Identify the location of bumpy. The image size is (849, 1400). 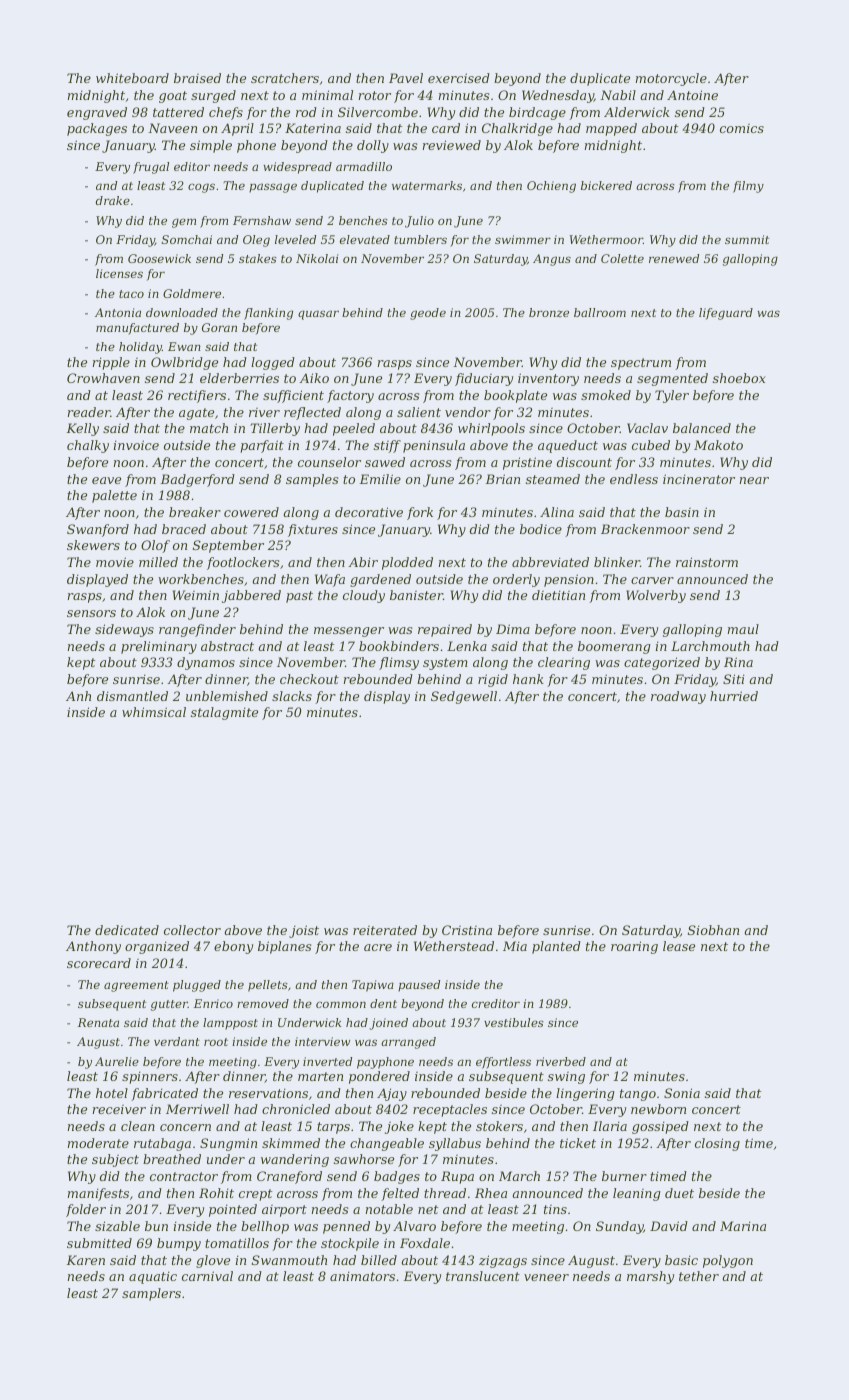
(179, 1244).
